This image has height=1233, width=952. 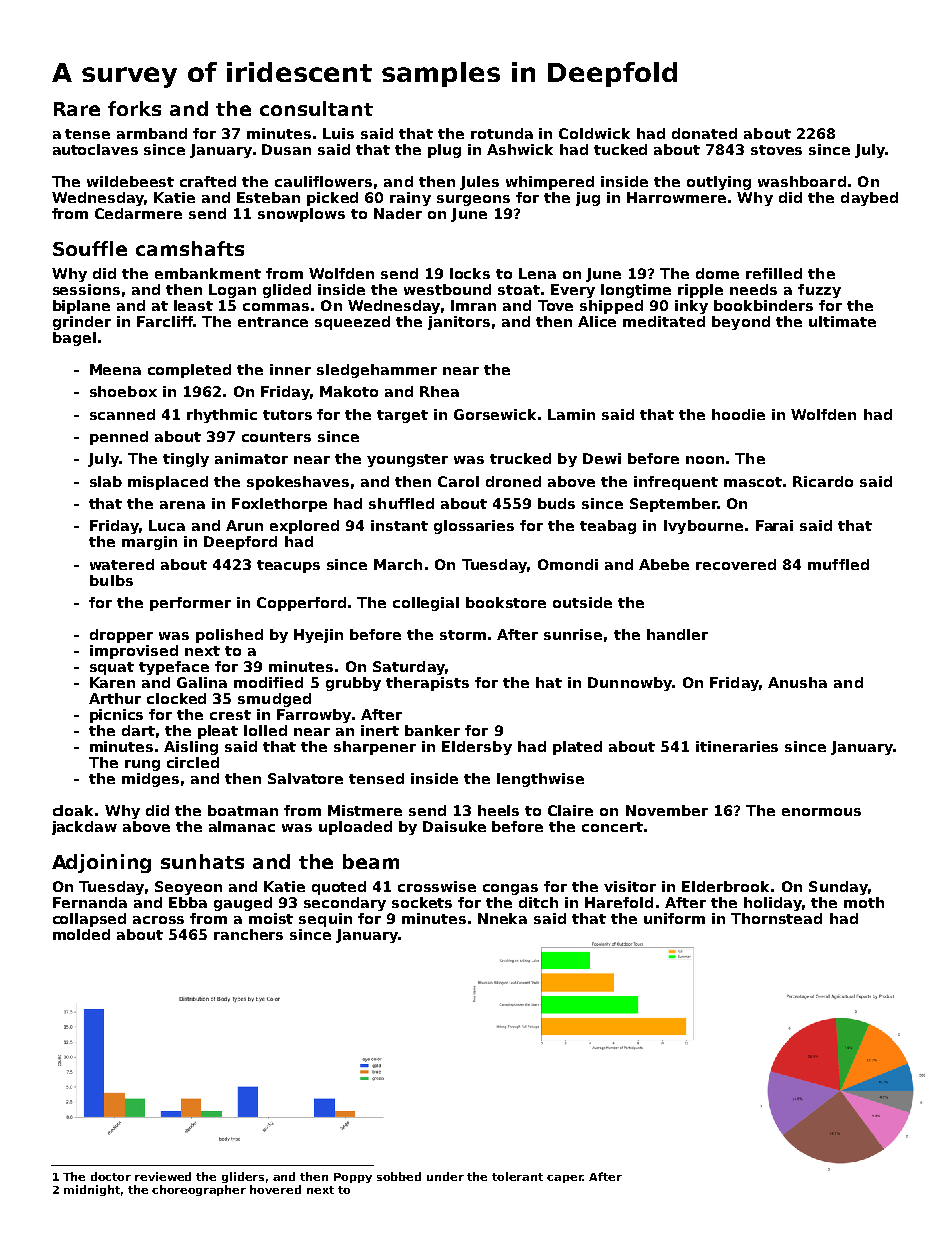 What do you see at coordinates (776, 918) in the image?
I see `Thornstead` at bounding box center [776, 918].
